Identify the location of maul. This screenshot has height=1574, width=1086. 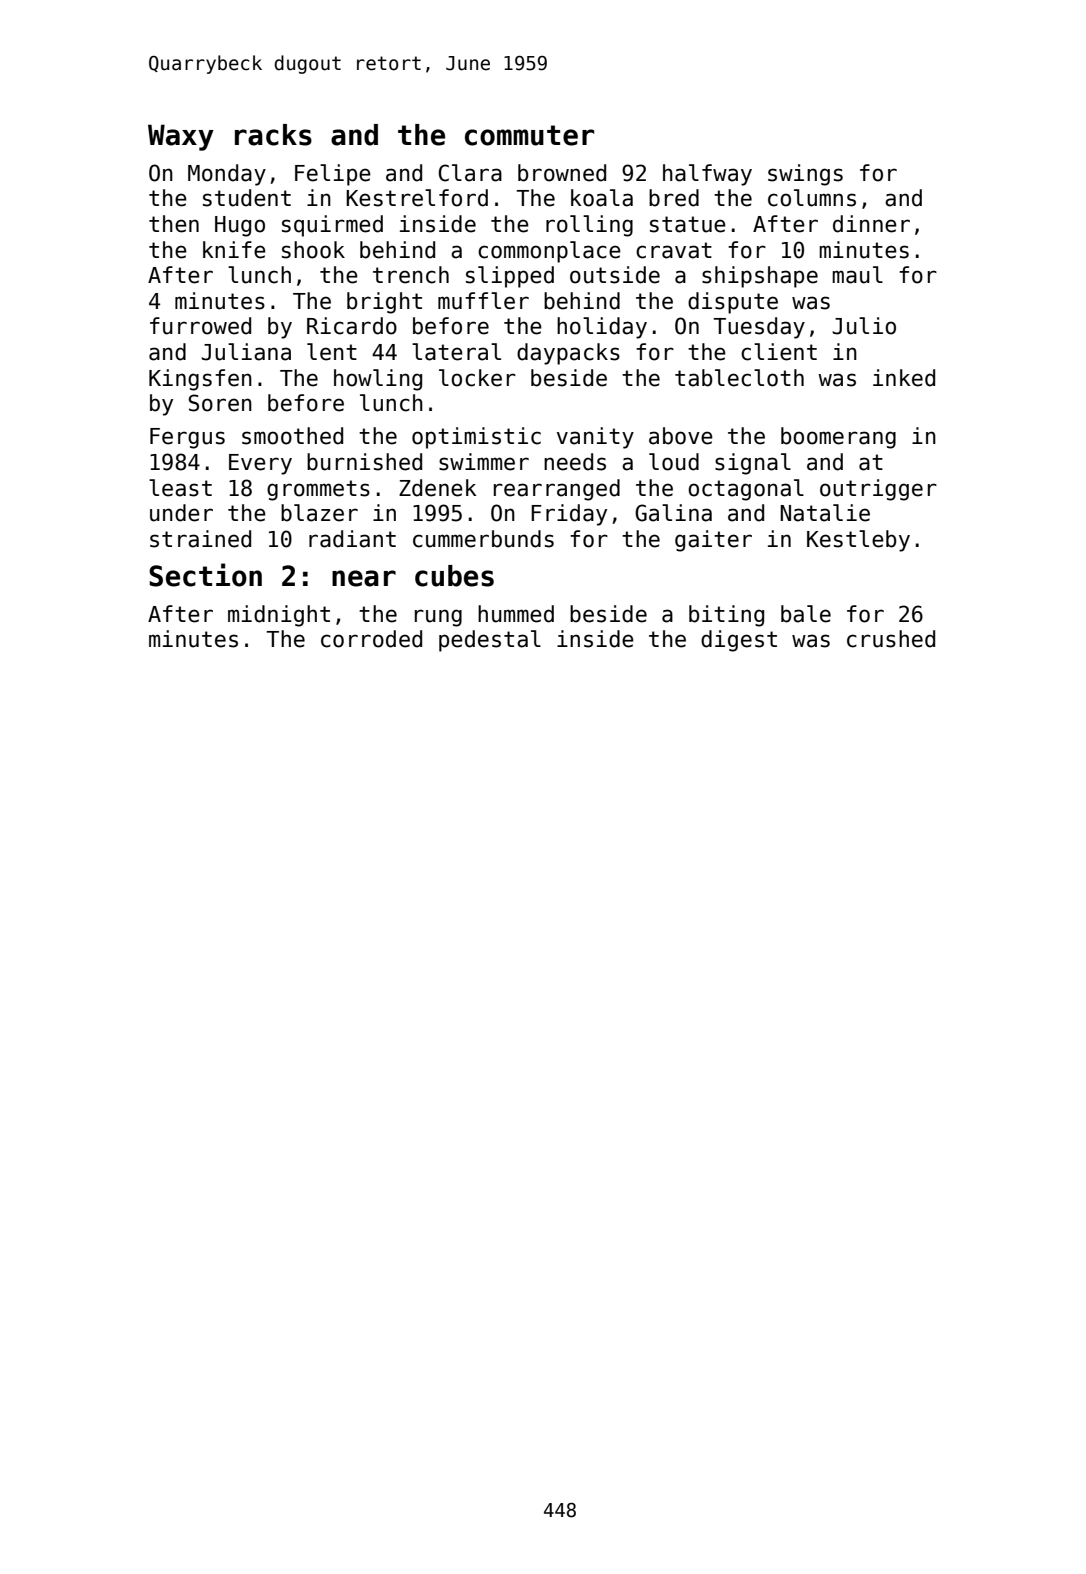
(857, 275).
